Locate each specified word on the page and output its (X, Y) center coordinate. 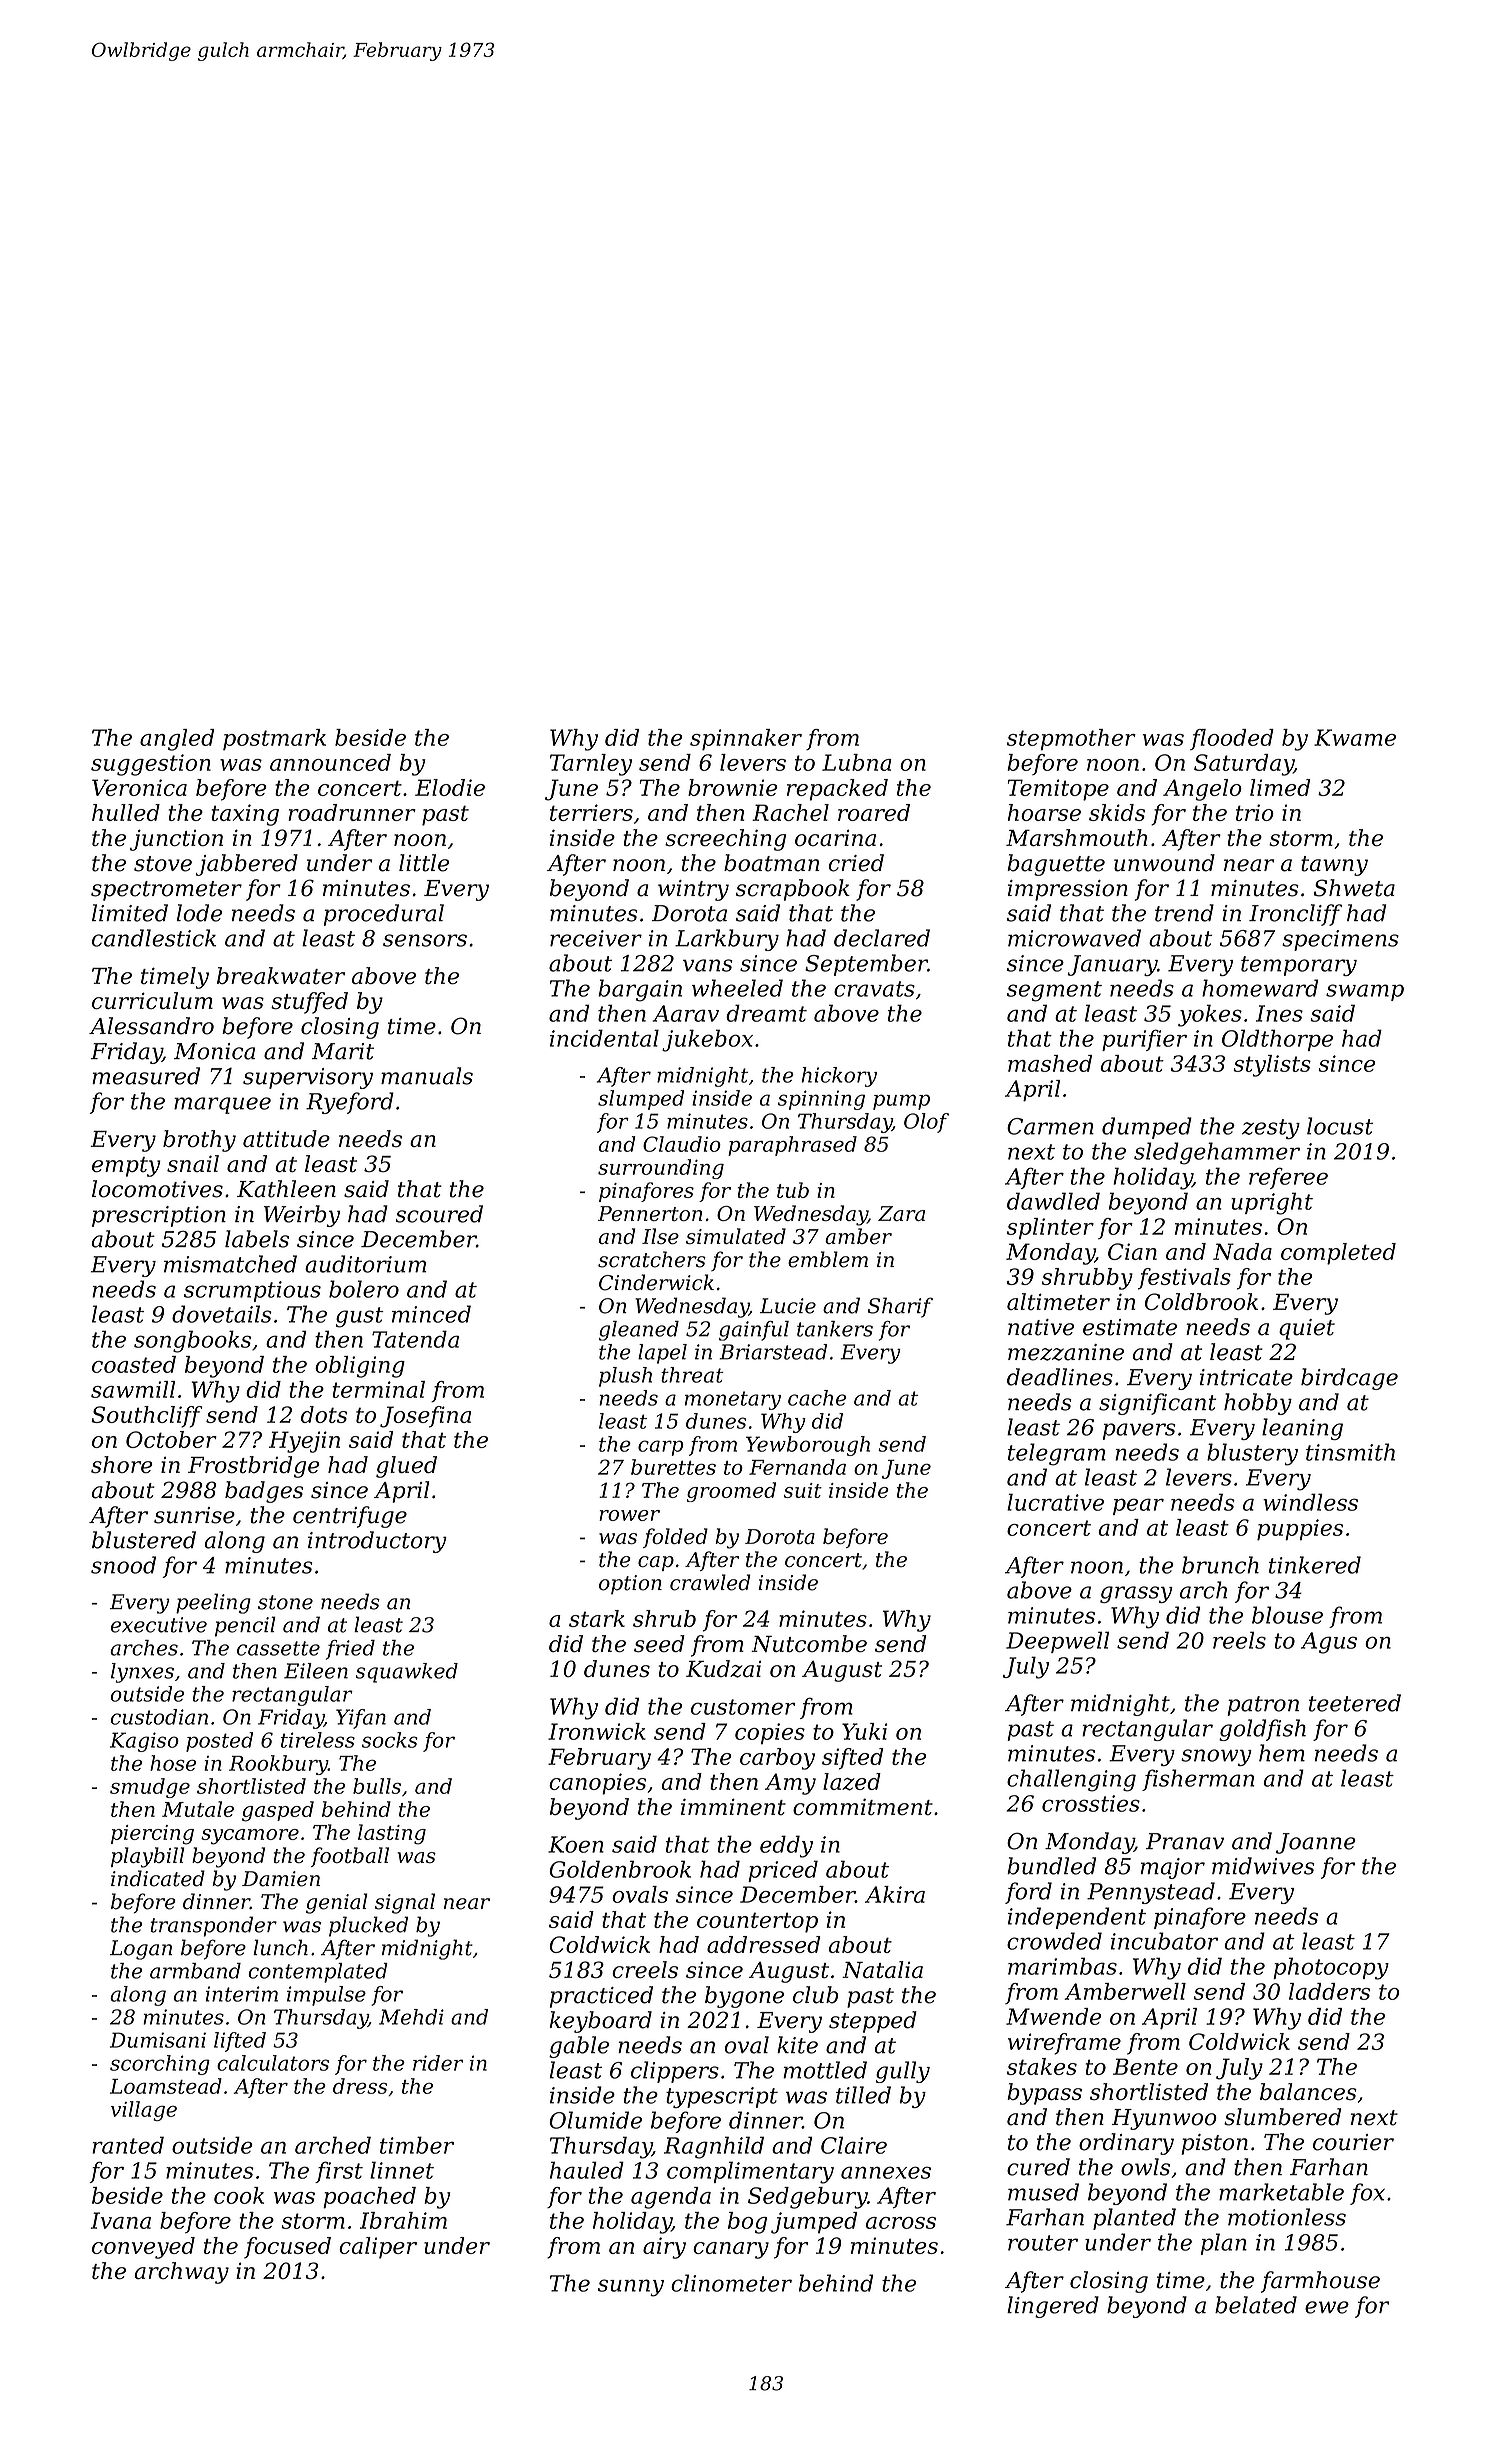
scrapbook (793, 890)
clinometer (731, 2283)
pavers (1139, 1431)
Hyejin (304, 1442)
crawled (710, 1582)
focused (287, 2248)
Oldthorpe (1277, 1040)
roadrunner (352, 812)
